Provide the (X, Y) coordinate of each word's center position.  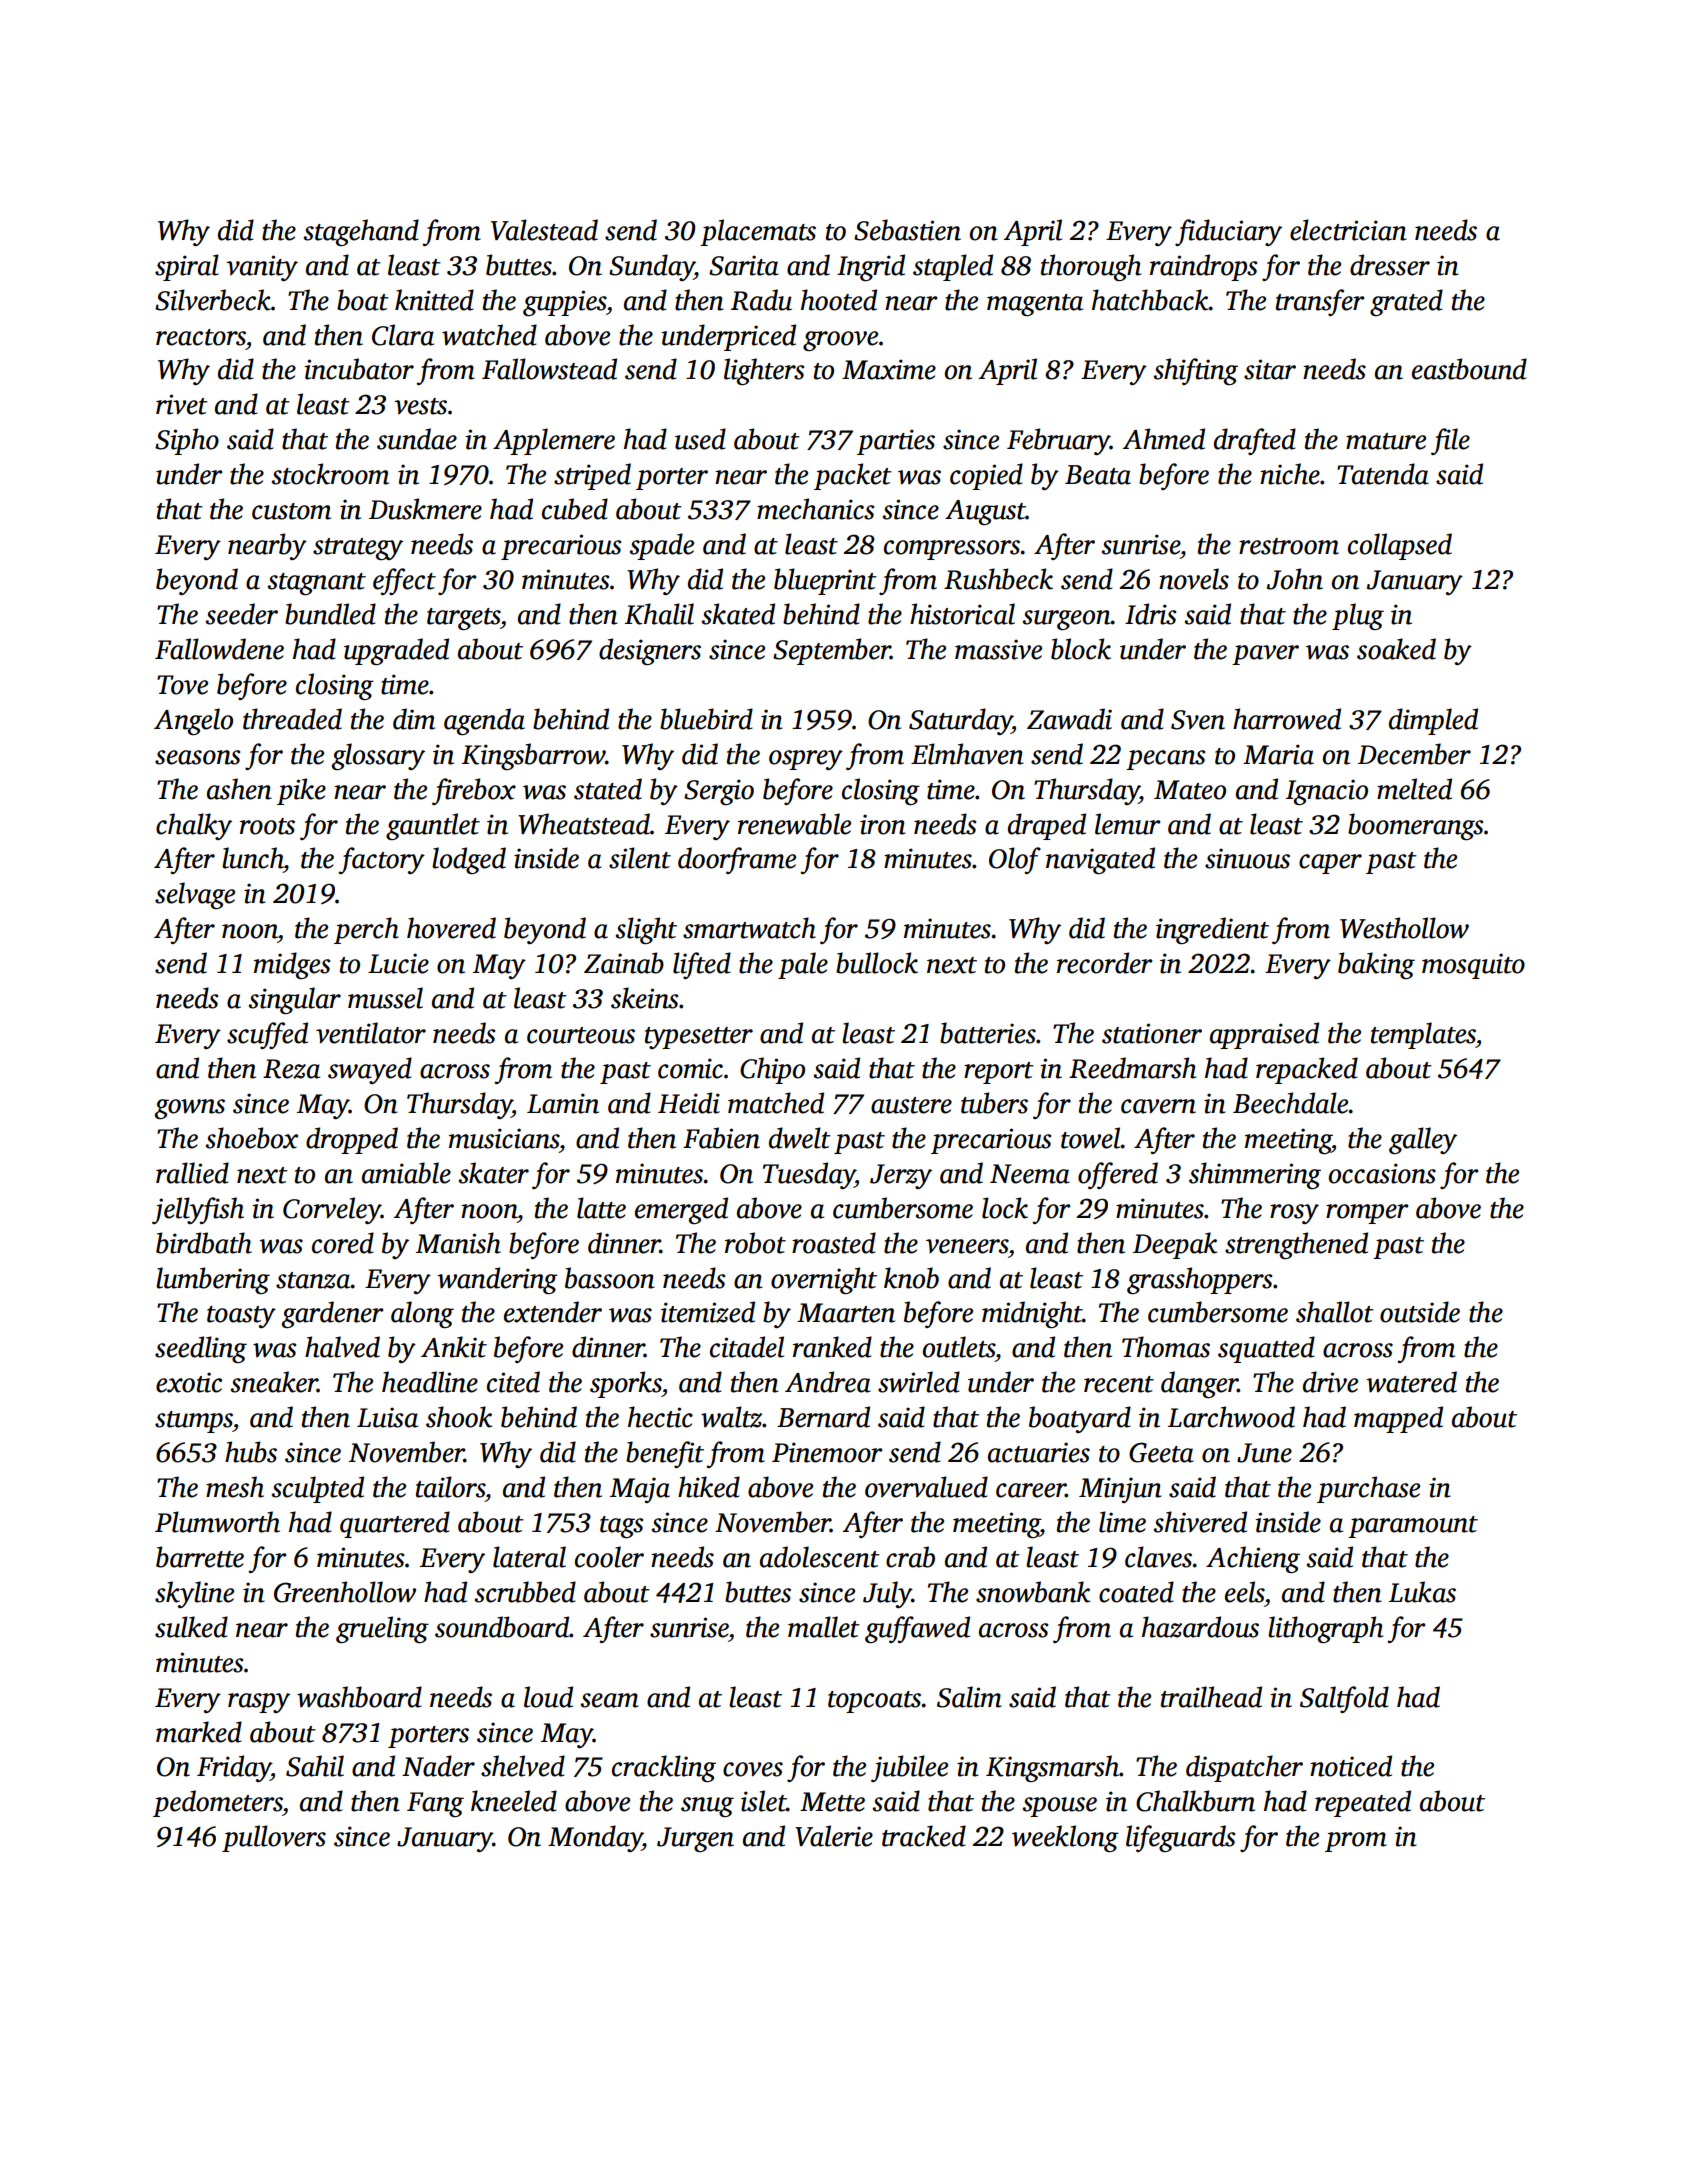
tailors (450, 1487)
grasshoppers (1199, 1280)
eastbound (1469, 369)
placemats (758, 232)
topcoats (874, 1702)
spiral (187, 267)
